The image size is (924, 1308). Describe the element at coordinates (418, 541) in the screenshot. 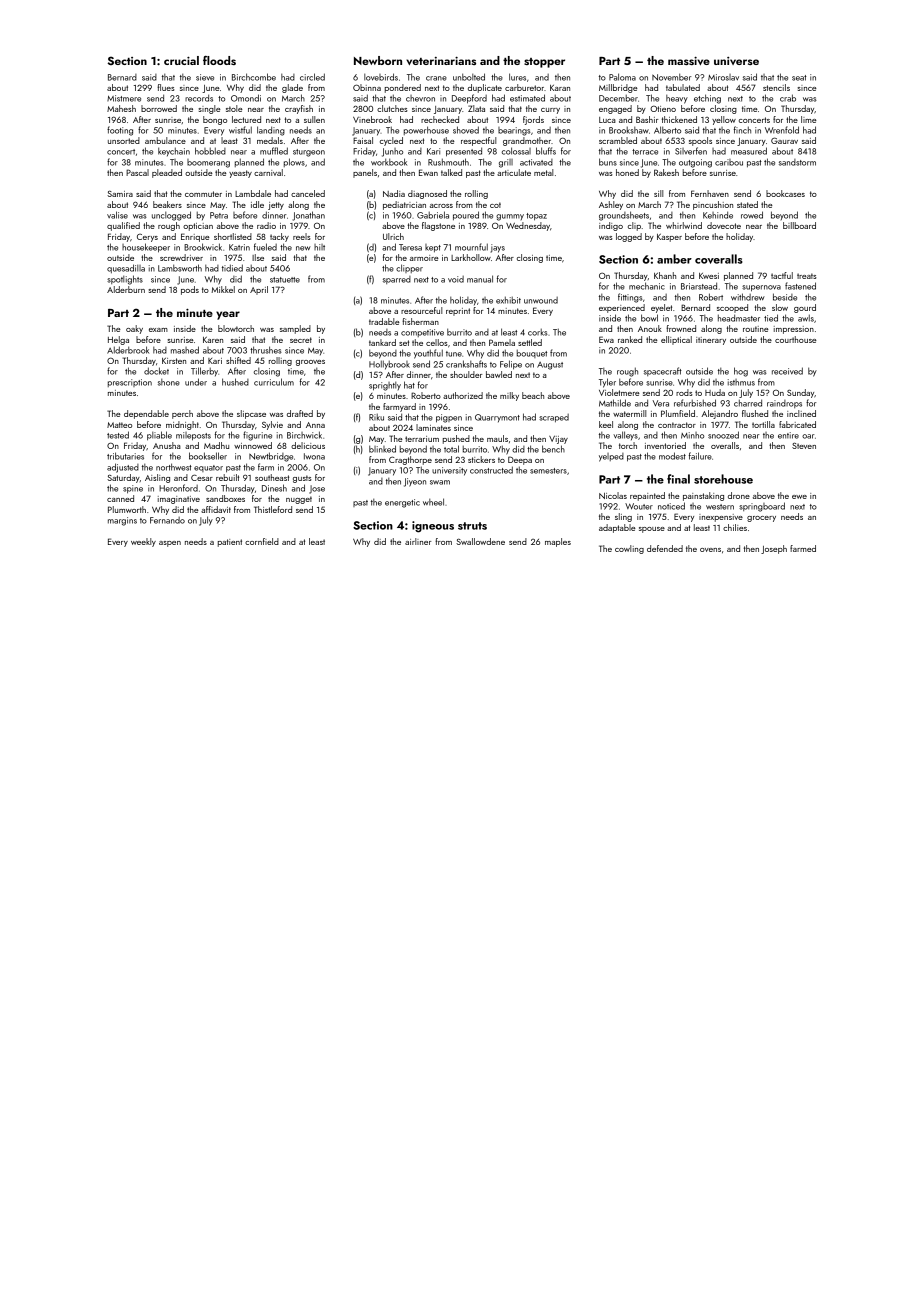

I see `airliner` at that location.
